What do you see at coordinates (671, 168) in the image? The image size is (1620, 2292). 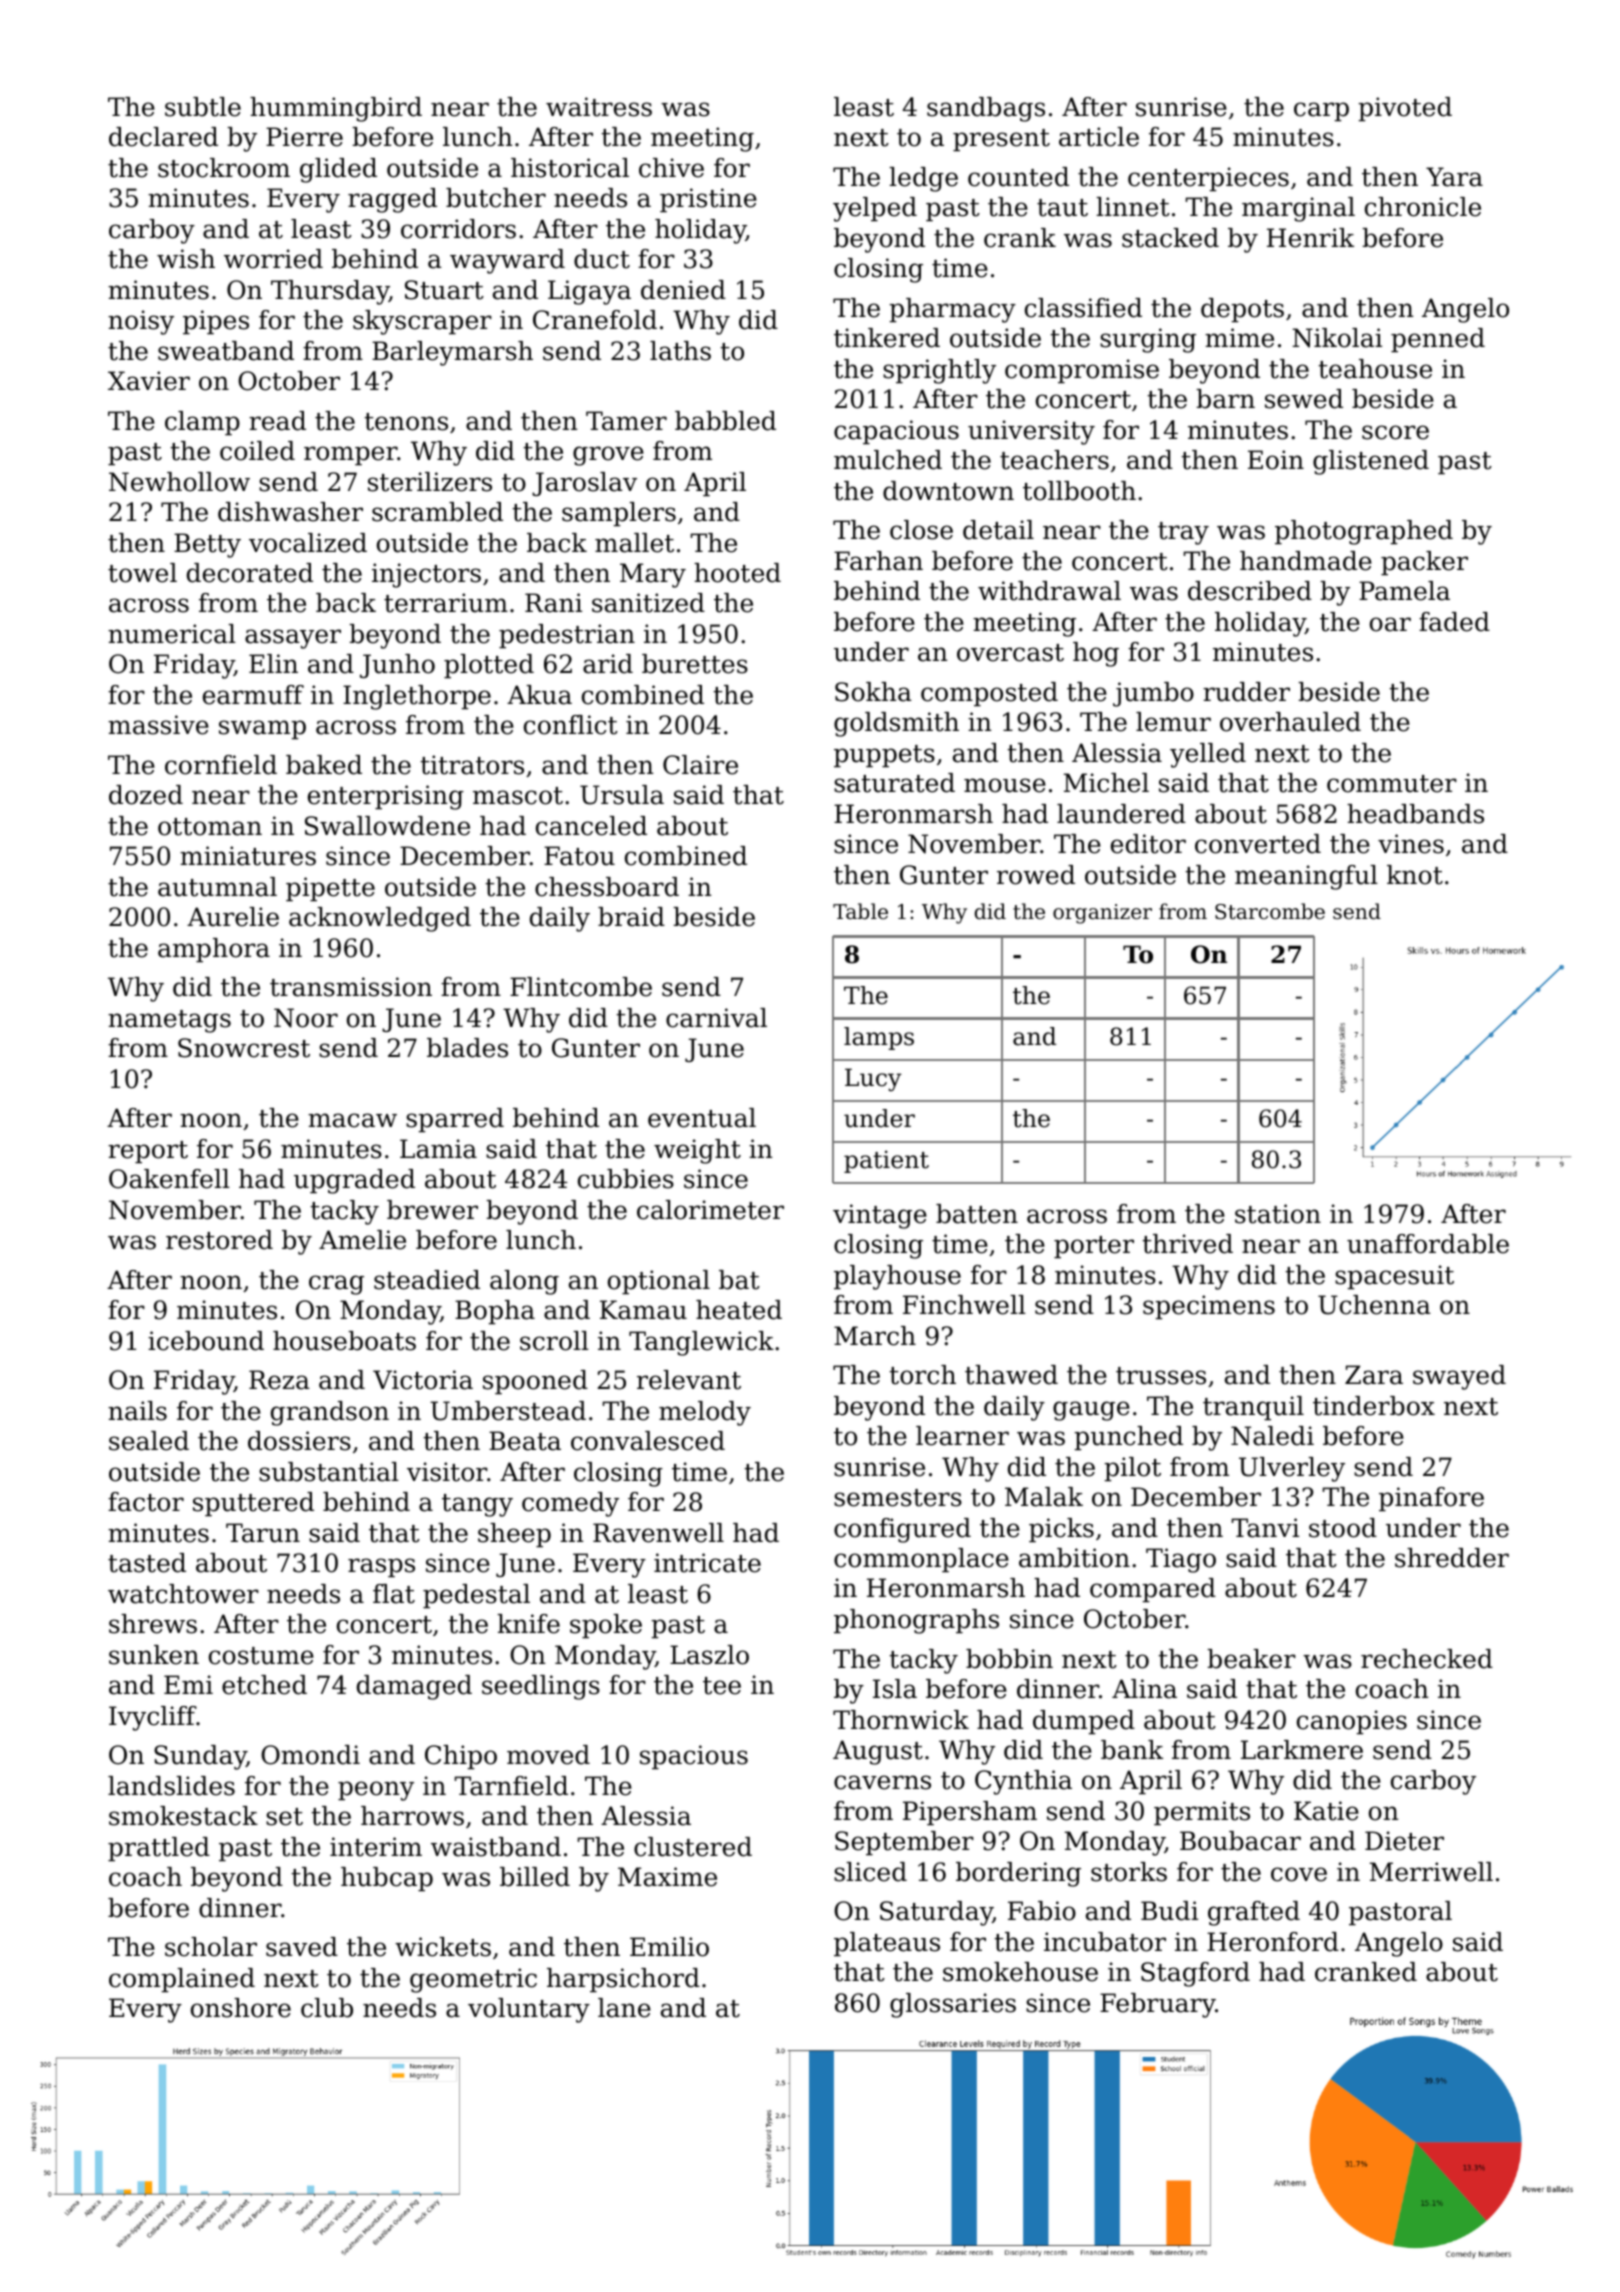 I see `chive` at bounding box center [671, 168].
